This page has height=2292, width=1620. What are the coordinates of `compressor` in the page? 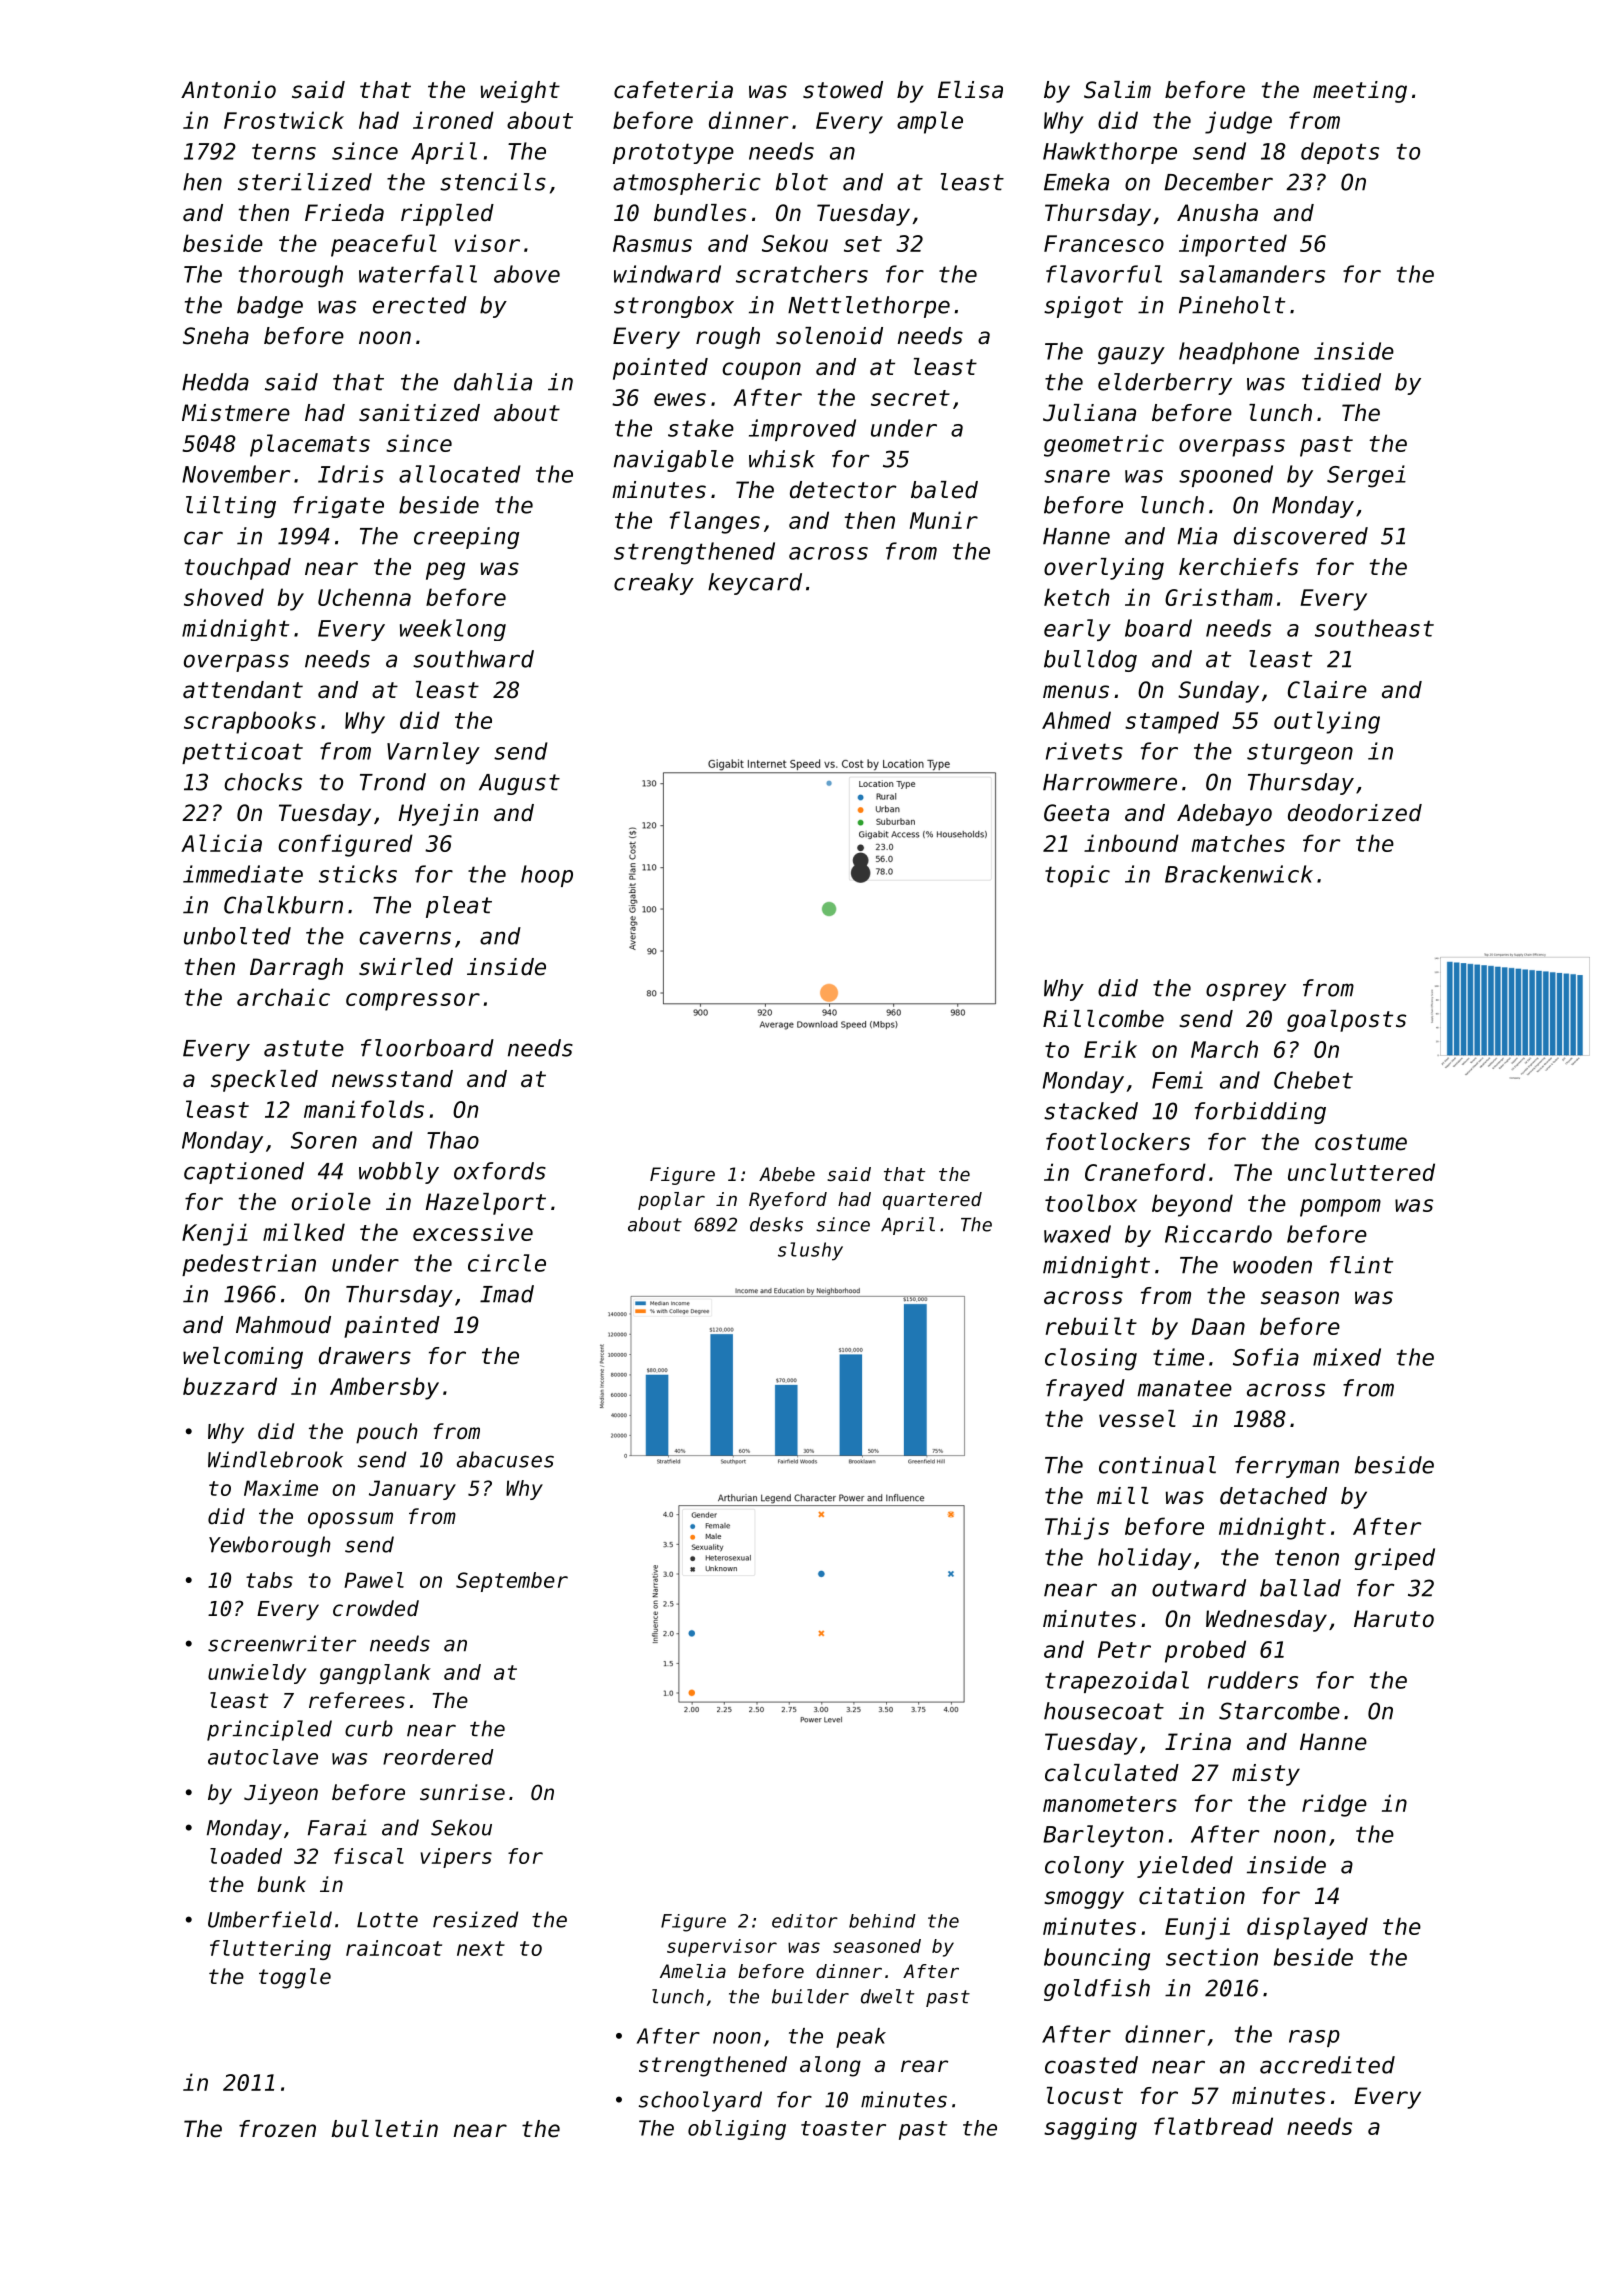 It's located at (413, 1002).
